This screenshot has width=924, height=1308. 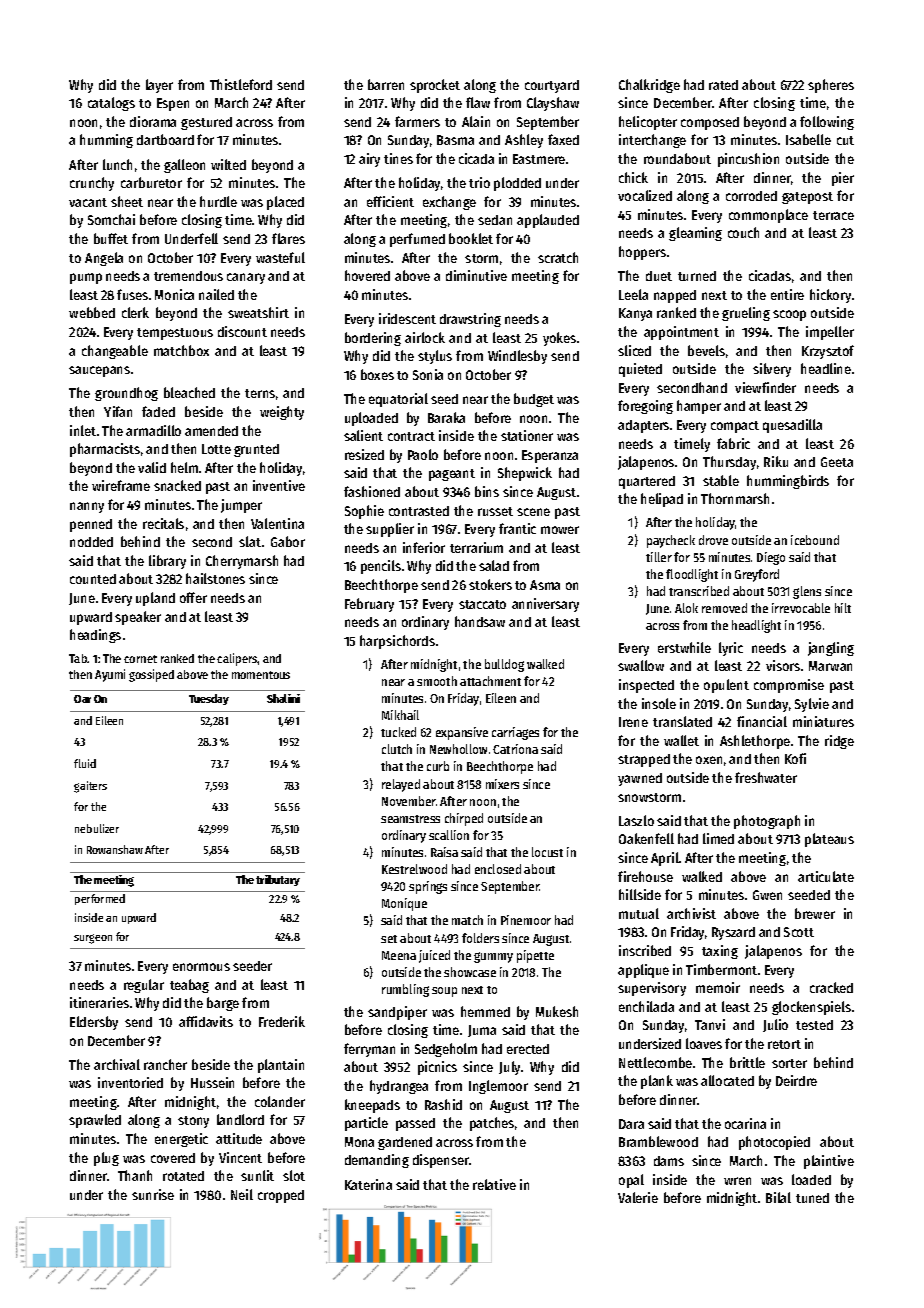 I want to click on frantic, so click(x=517, y=528).
